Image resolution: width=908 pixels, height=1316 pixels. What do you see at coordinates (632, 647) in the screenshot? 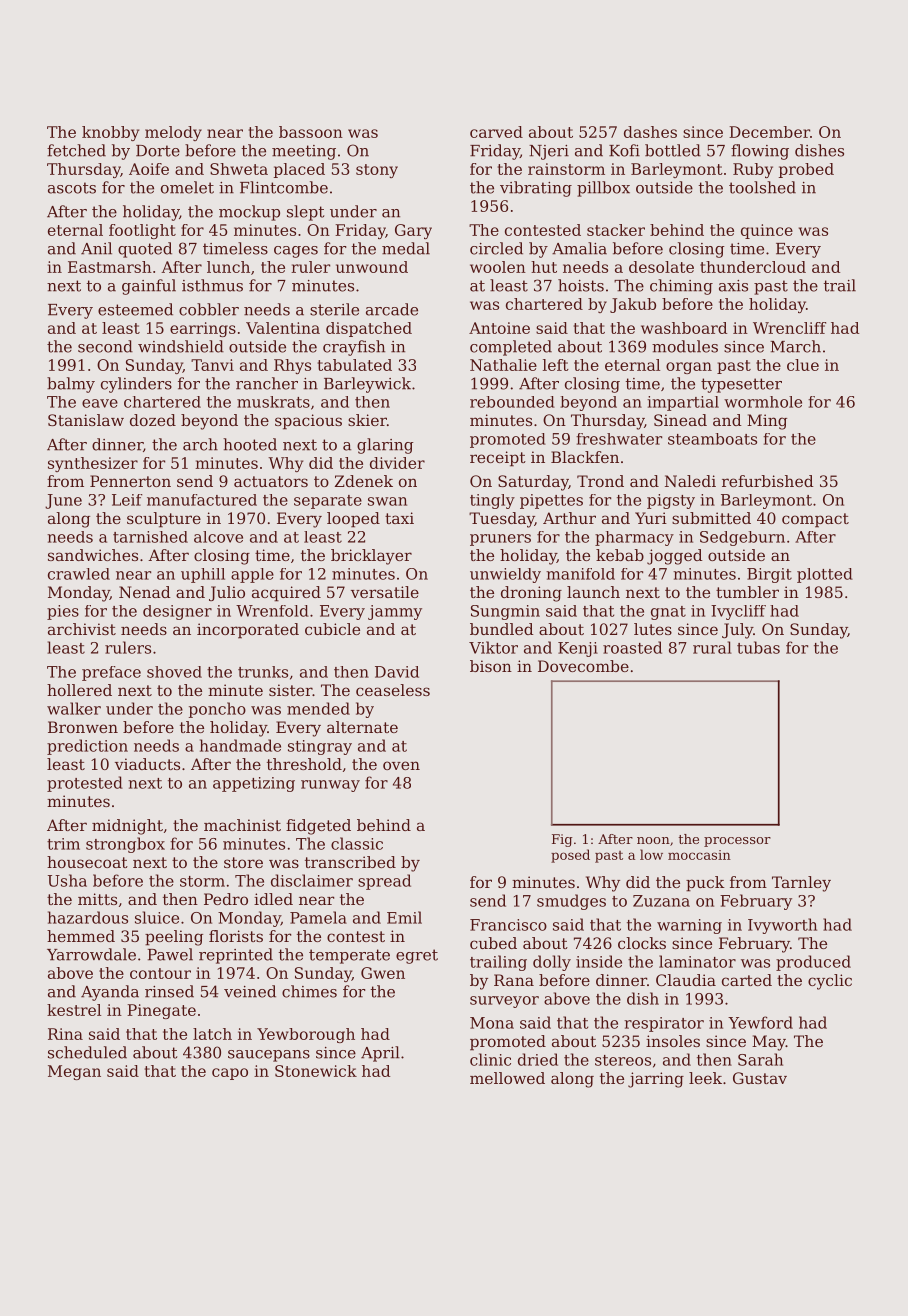
I see `roasted` at bounding box center [632, 647].
